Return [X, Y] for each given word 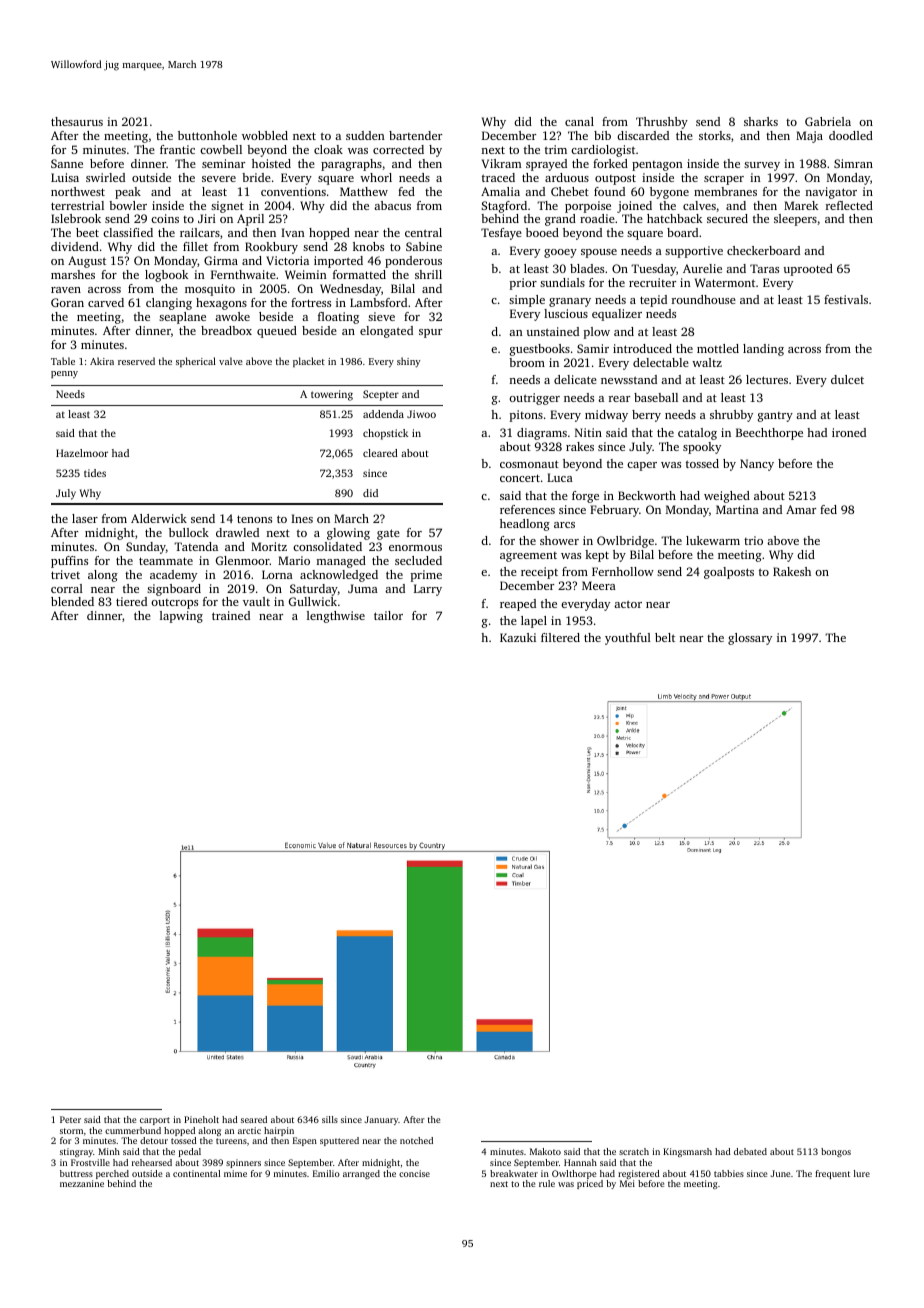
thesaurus [77, 121]
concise [414, 1173]
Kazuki [518, 637]
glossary [750, 639]
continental [196, 1173]
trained [231, 615]
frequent [832, 1174]
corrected [398, 149]
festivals [846, 299]
